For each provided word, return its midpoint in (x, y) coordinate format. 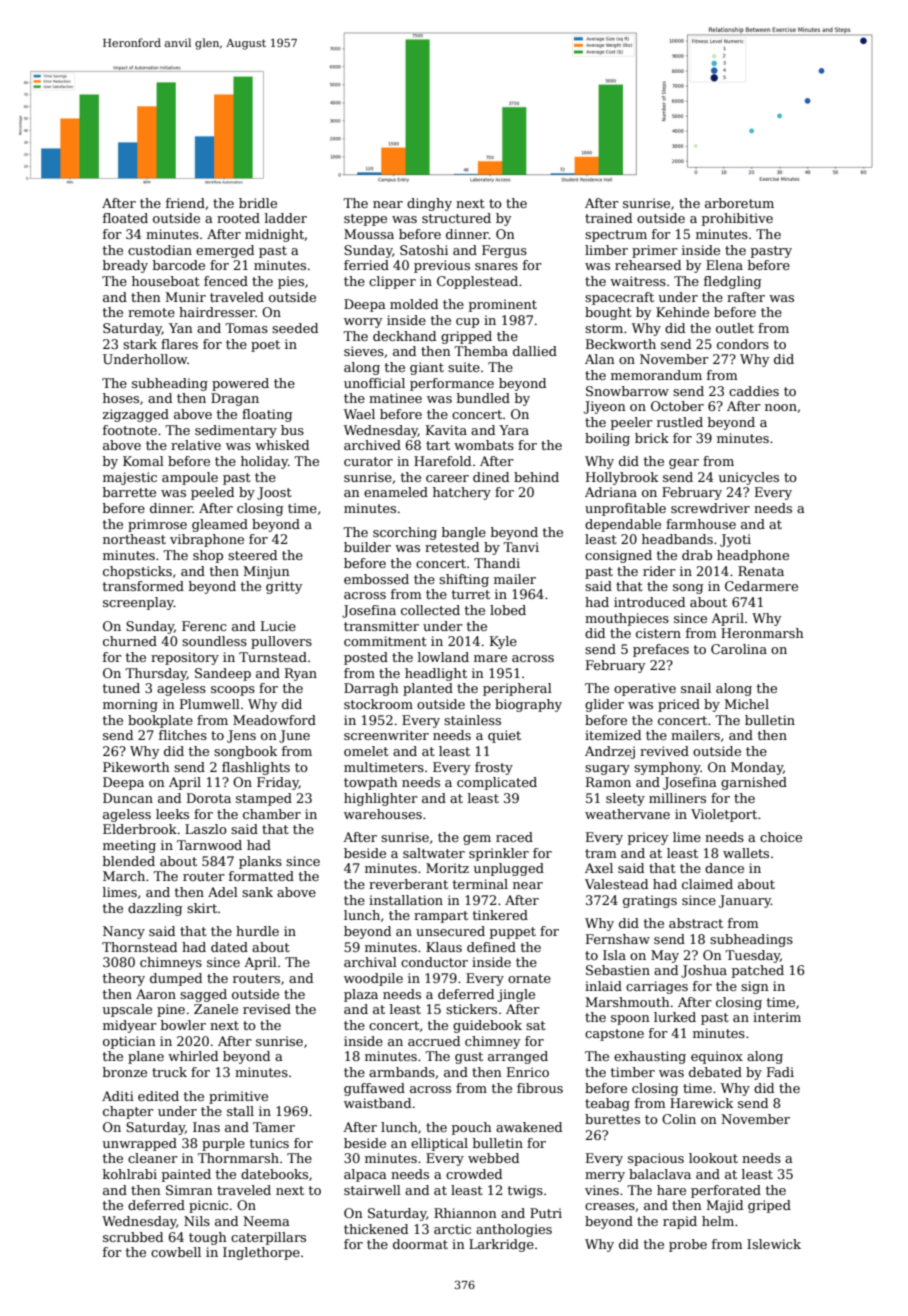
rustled (680, 422)
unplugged (509, 869)
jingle (516, 995)
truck (169, 1072)
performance (452, 384)
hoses (121, 398)
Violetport (724, 815)
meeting (129, 846)
